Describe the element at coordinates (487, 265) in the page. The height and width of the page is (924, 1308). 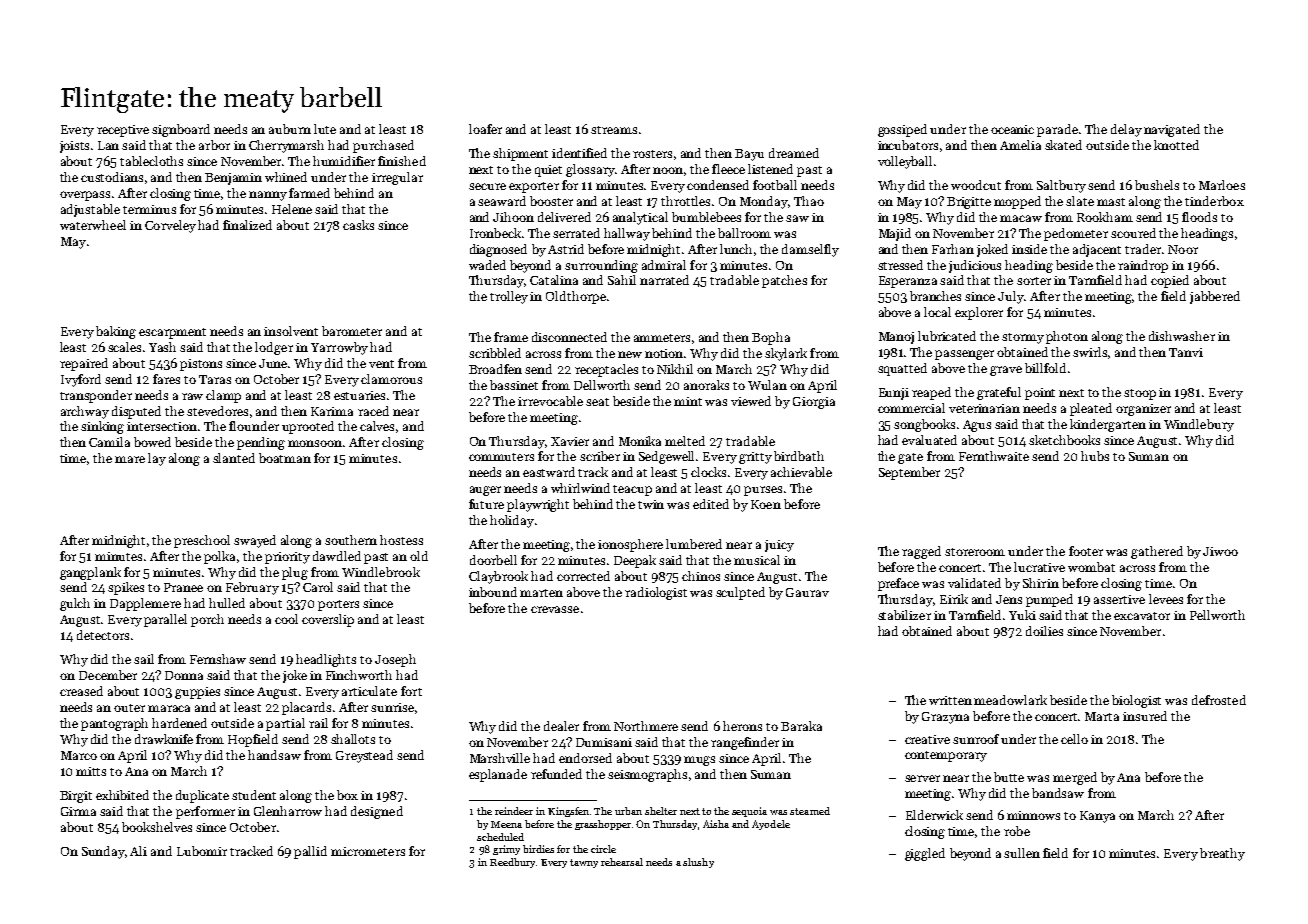
I see `waded` at that location.
